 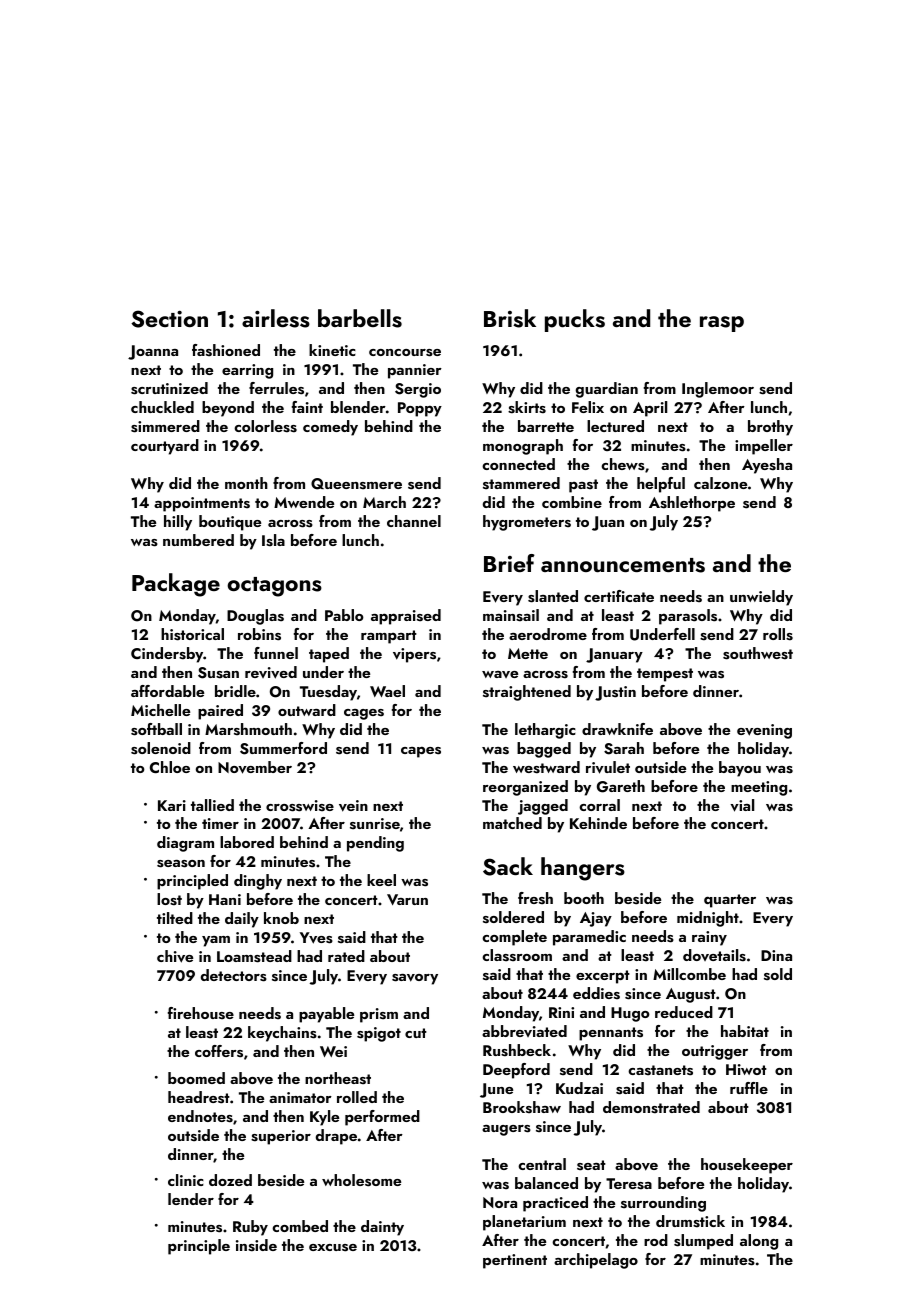 What do you see at coordinates (720, 483) in the page?
I see `calzone` at bounding box center [720, 483].
